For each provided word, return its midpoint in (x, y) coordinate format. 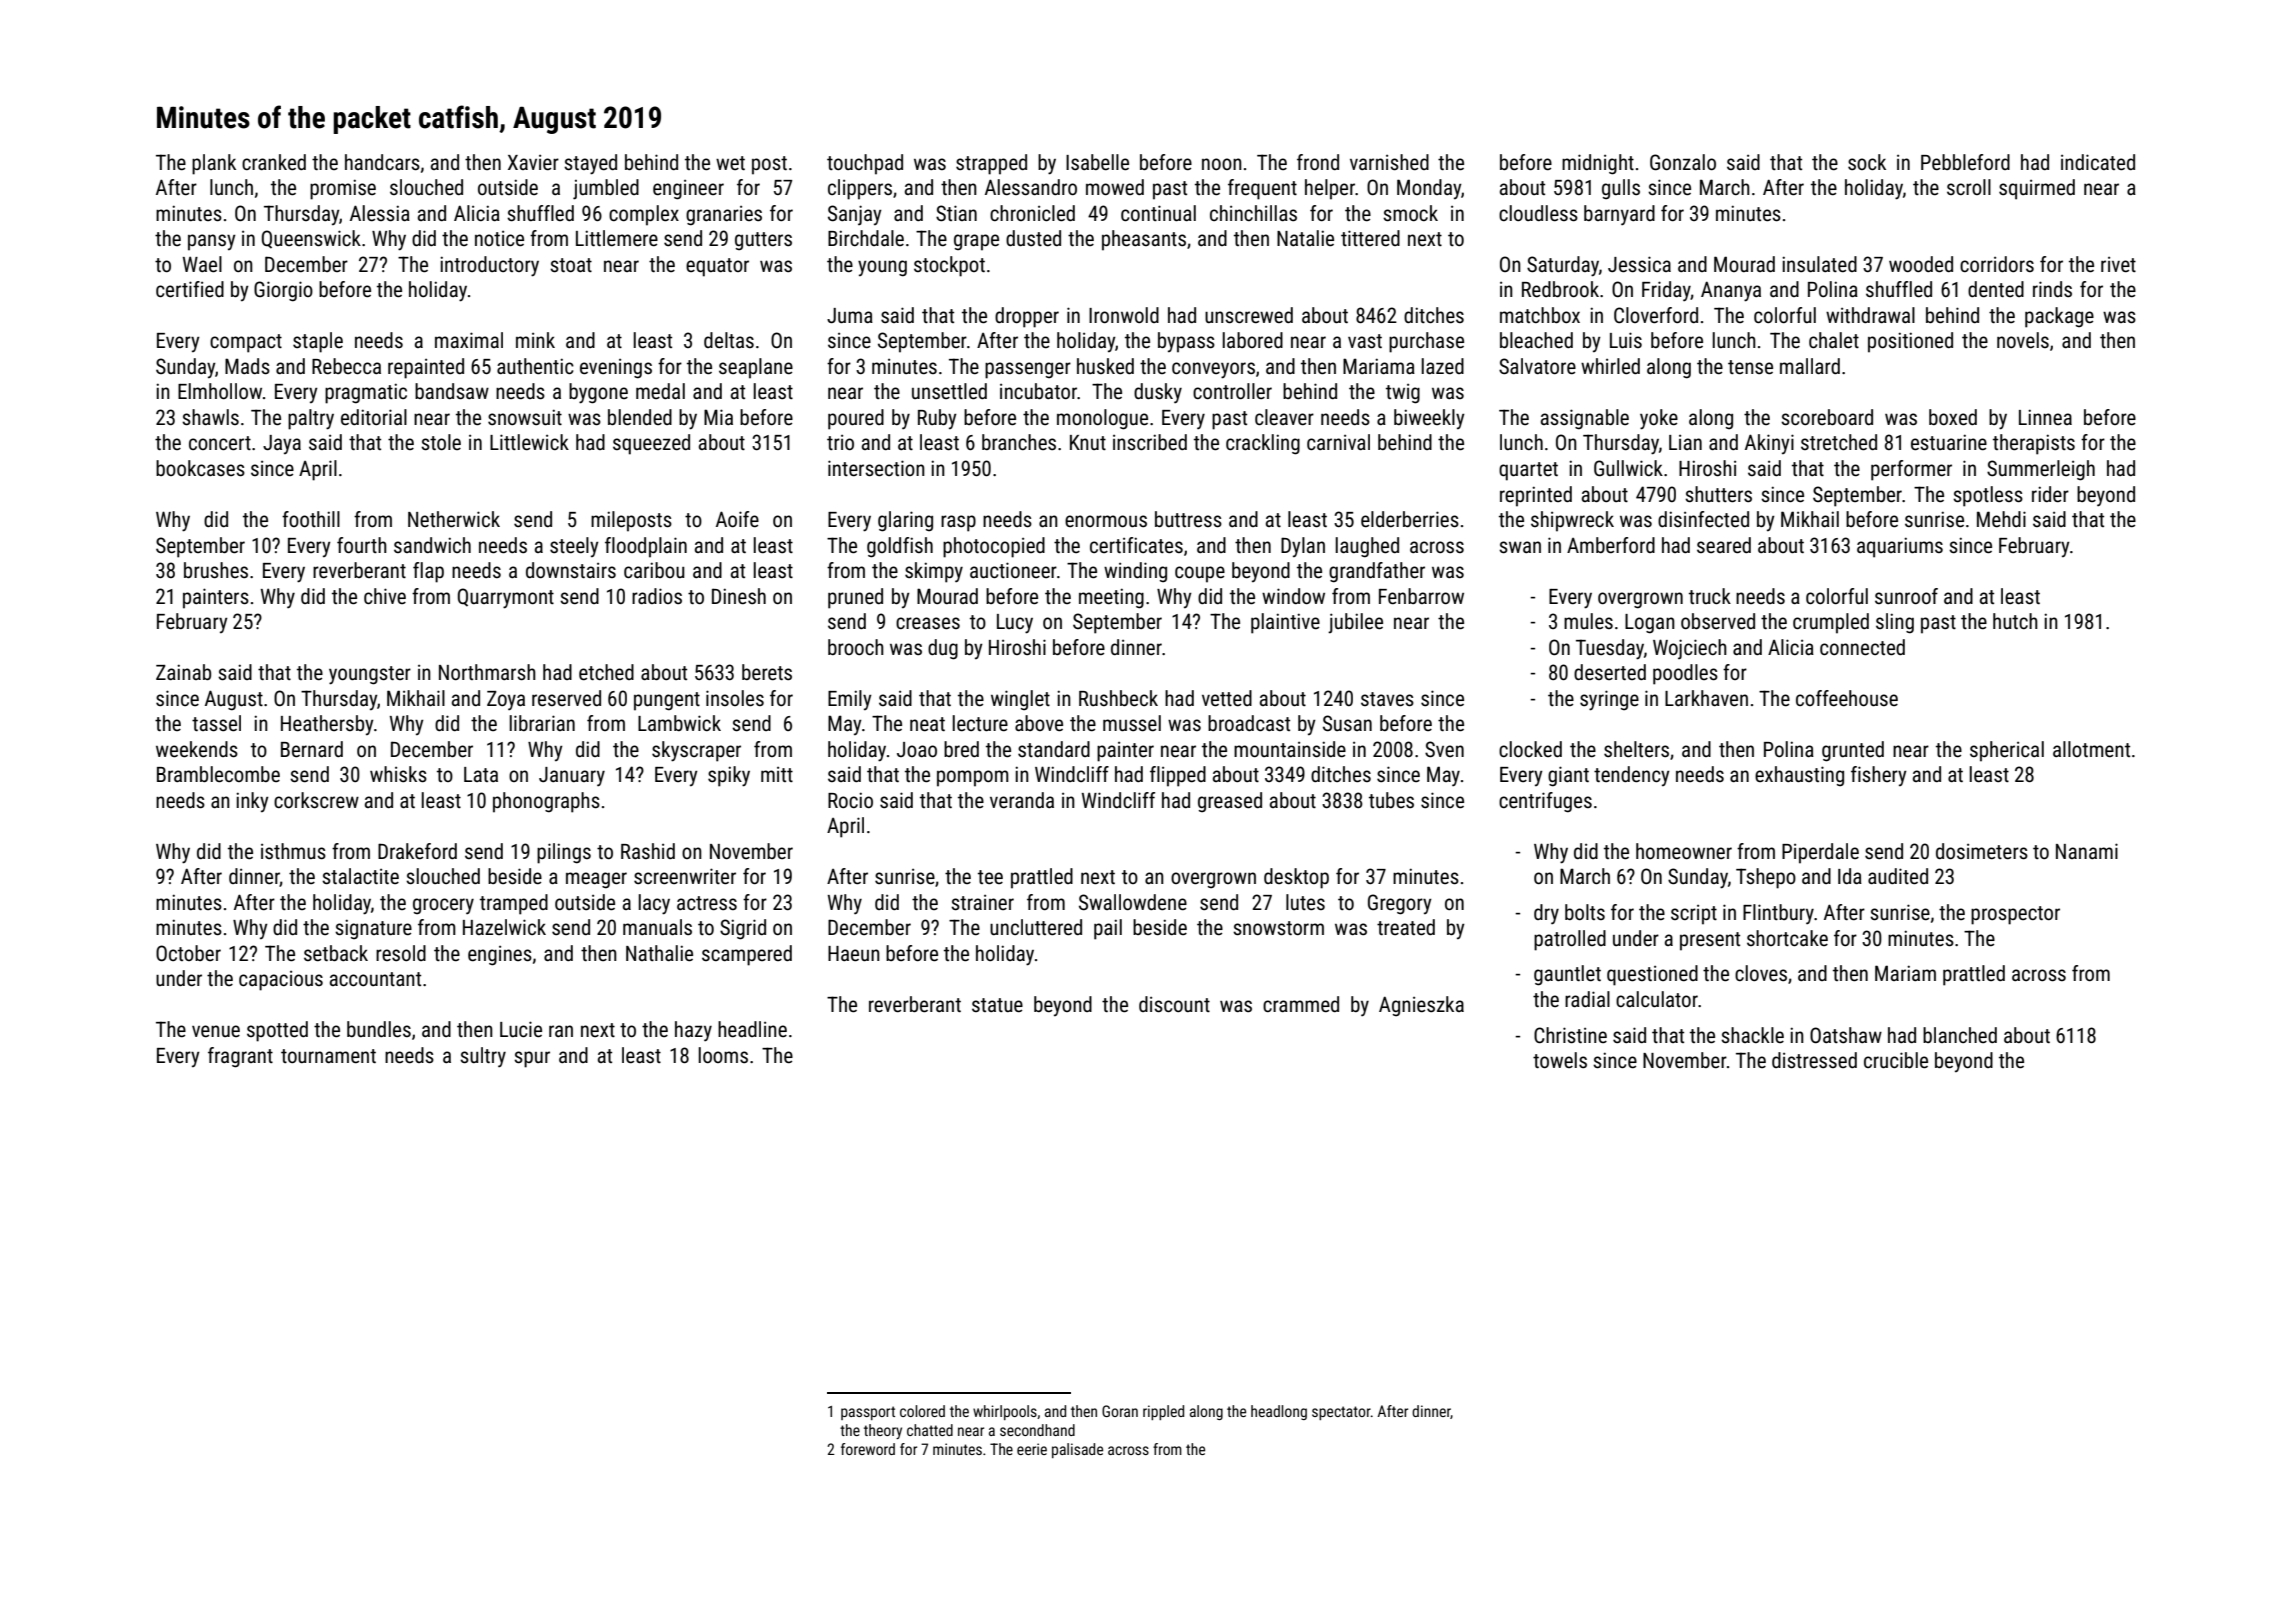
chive (385, 596)
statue (997, 1005)
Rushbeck (1118, 698)
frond (1318, 162)
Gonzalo (1683, 162)
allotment (2091, 749)
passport (868, 1413)
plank (214, 164)
